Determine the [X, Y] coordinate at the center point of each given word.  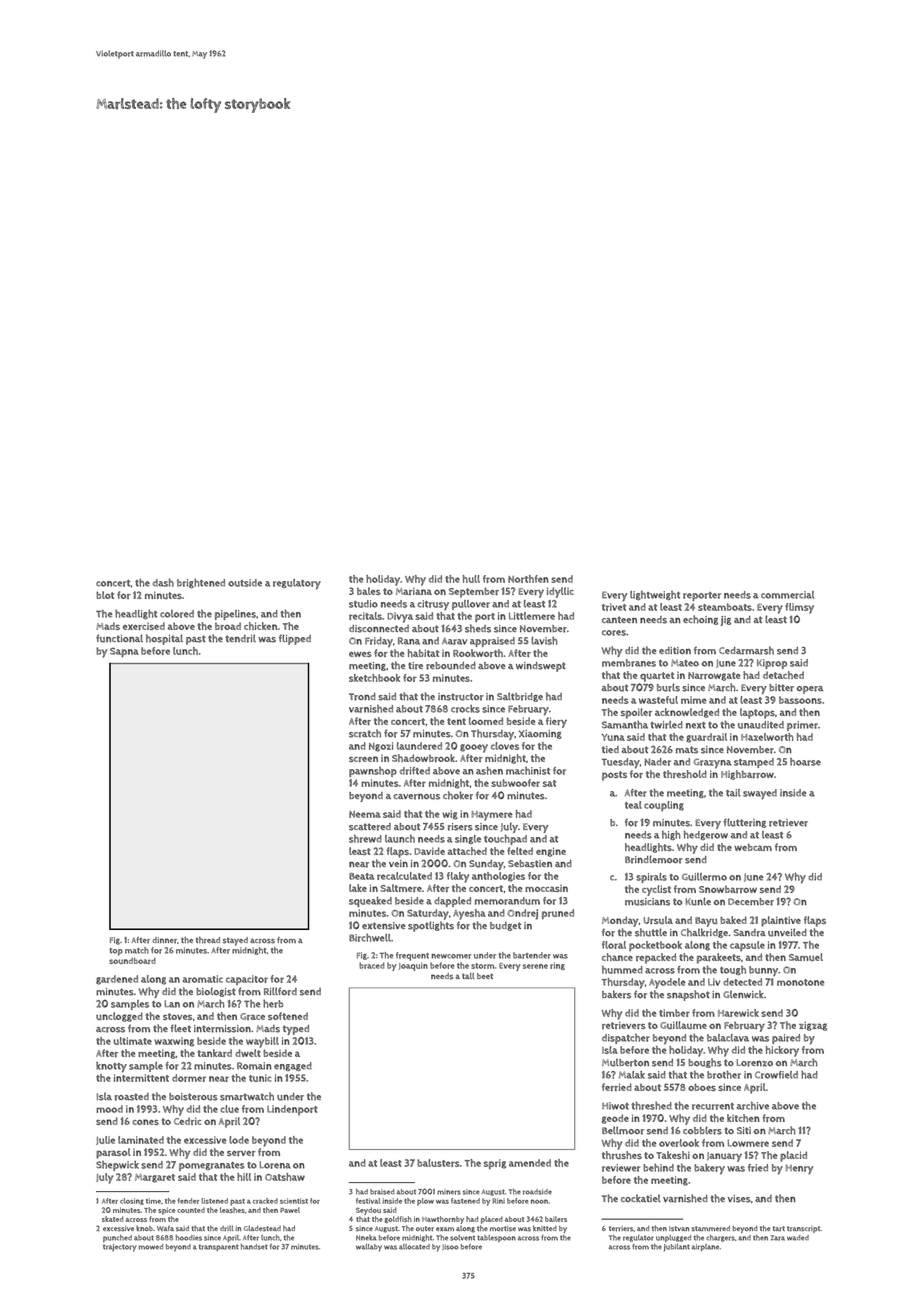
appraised [492, 642]
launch [400, 838]
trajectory [120, 1248]
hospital [164, 639]
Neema [365, 814]
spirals [651, 878]
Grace [252, 1016]
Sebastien [530, 864]
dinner [165, 940]
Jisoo [450, 1247]
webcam [753, 847]
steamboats [725, 607]
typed [296, 1030]
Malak [632, 1075]
